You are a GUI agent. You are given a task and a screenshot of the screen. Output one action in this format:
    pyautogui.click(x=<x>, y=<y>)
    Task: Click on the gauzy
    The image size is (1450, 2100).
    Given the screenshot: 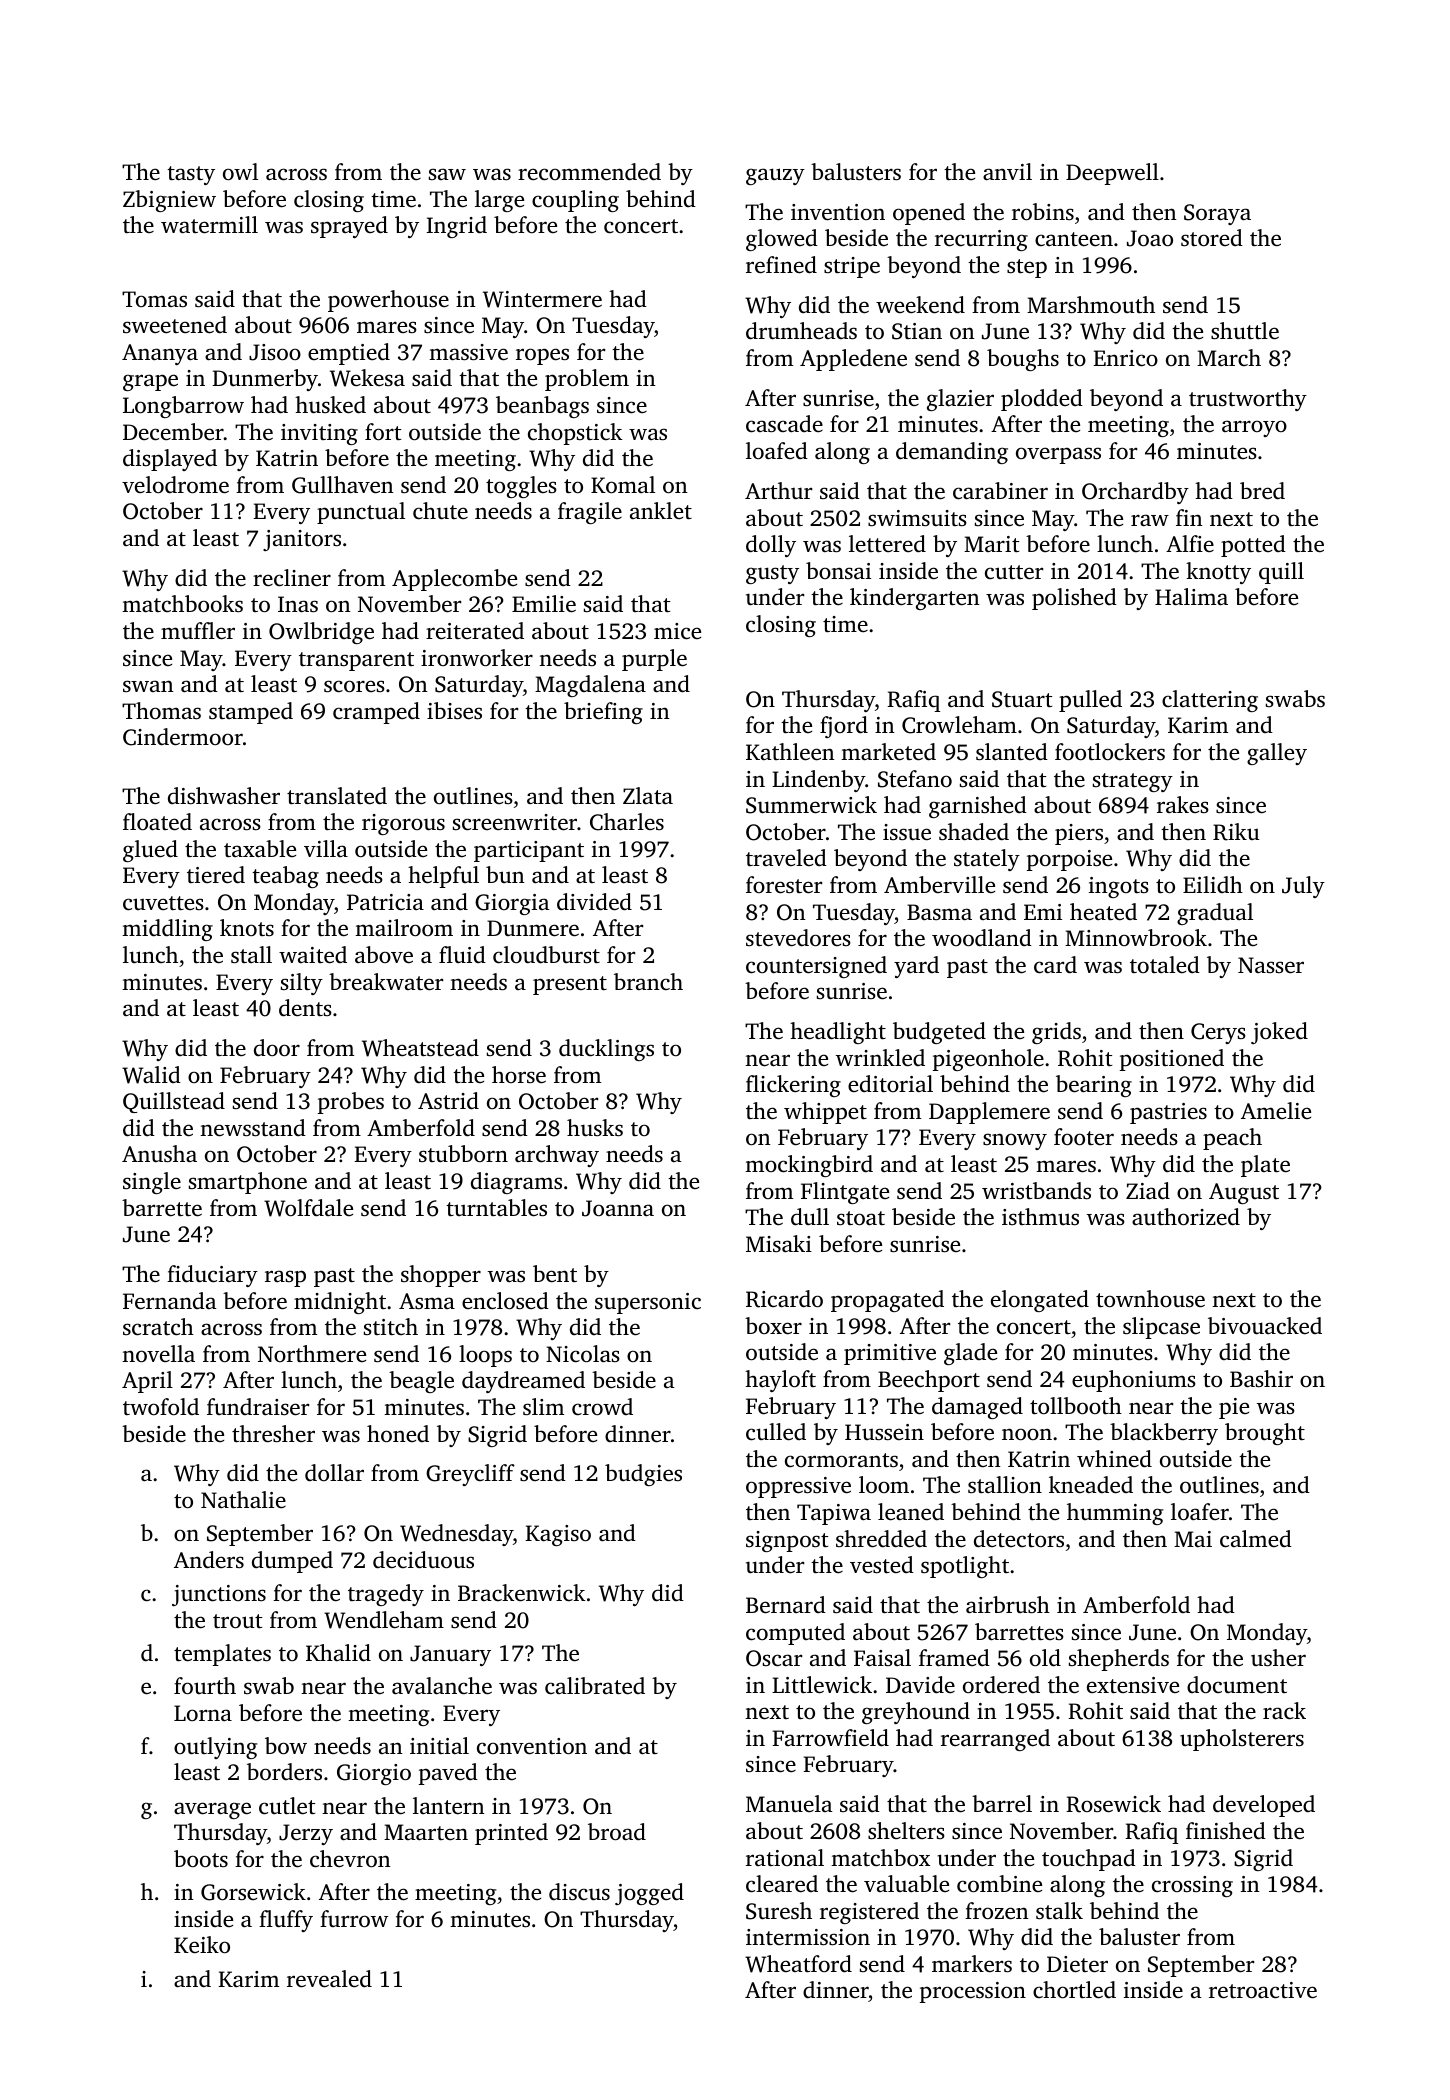 What is the action you would take?
    pyautogui.click(x=775, y=176)
